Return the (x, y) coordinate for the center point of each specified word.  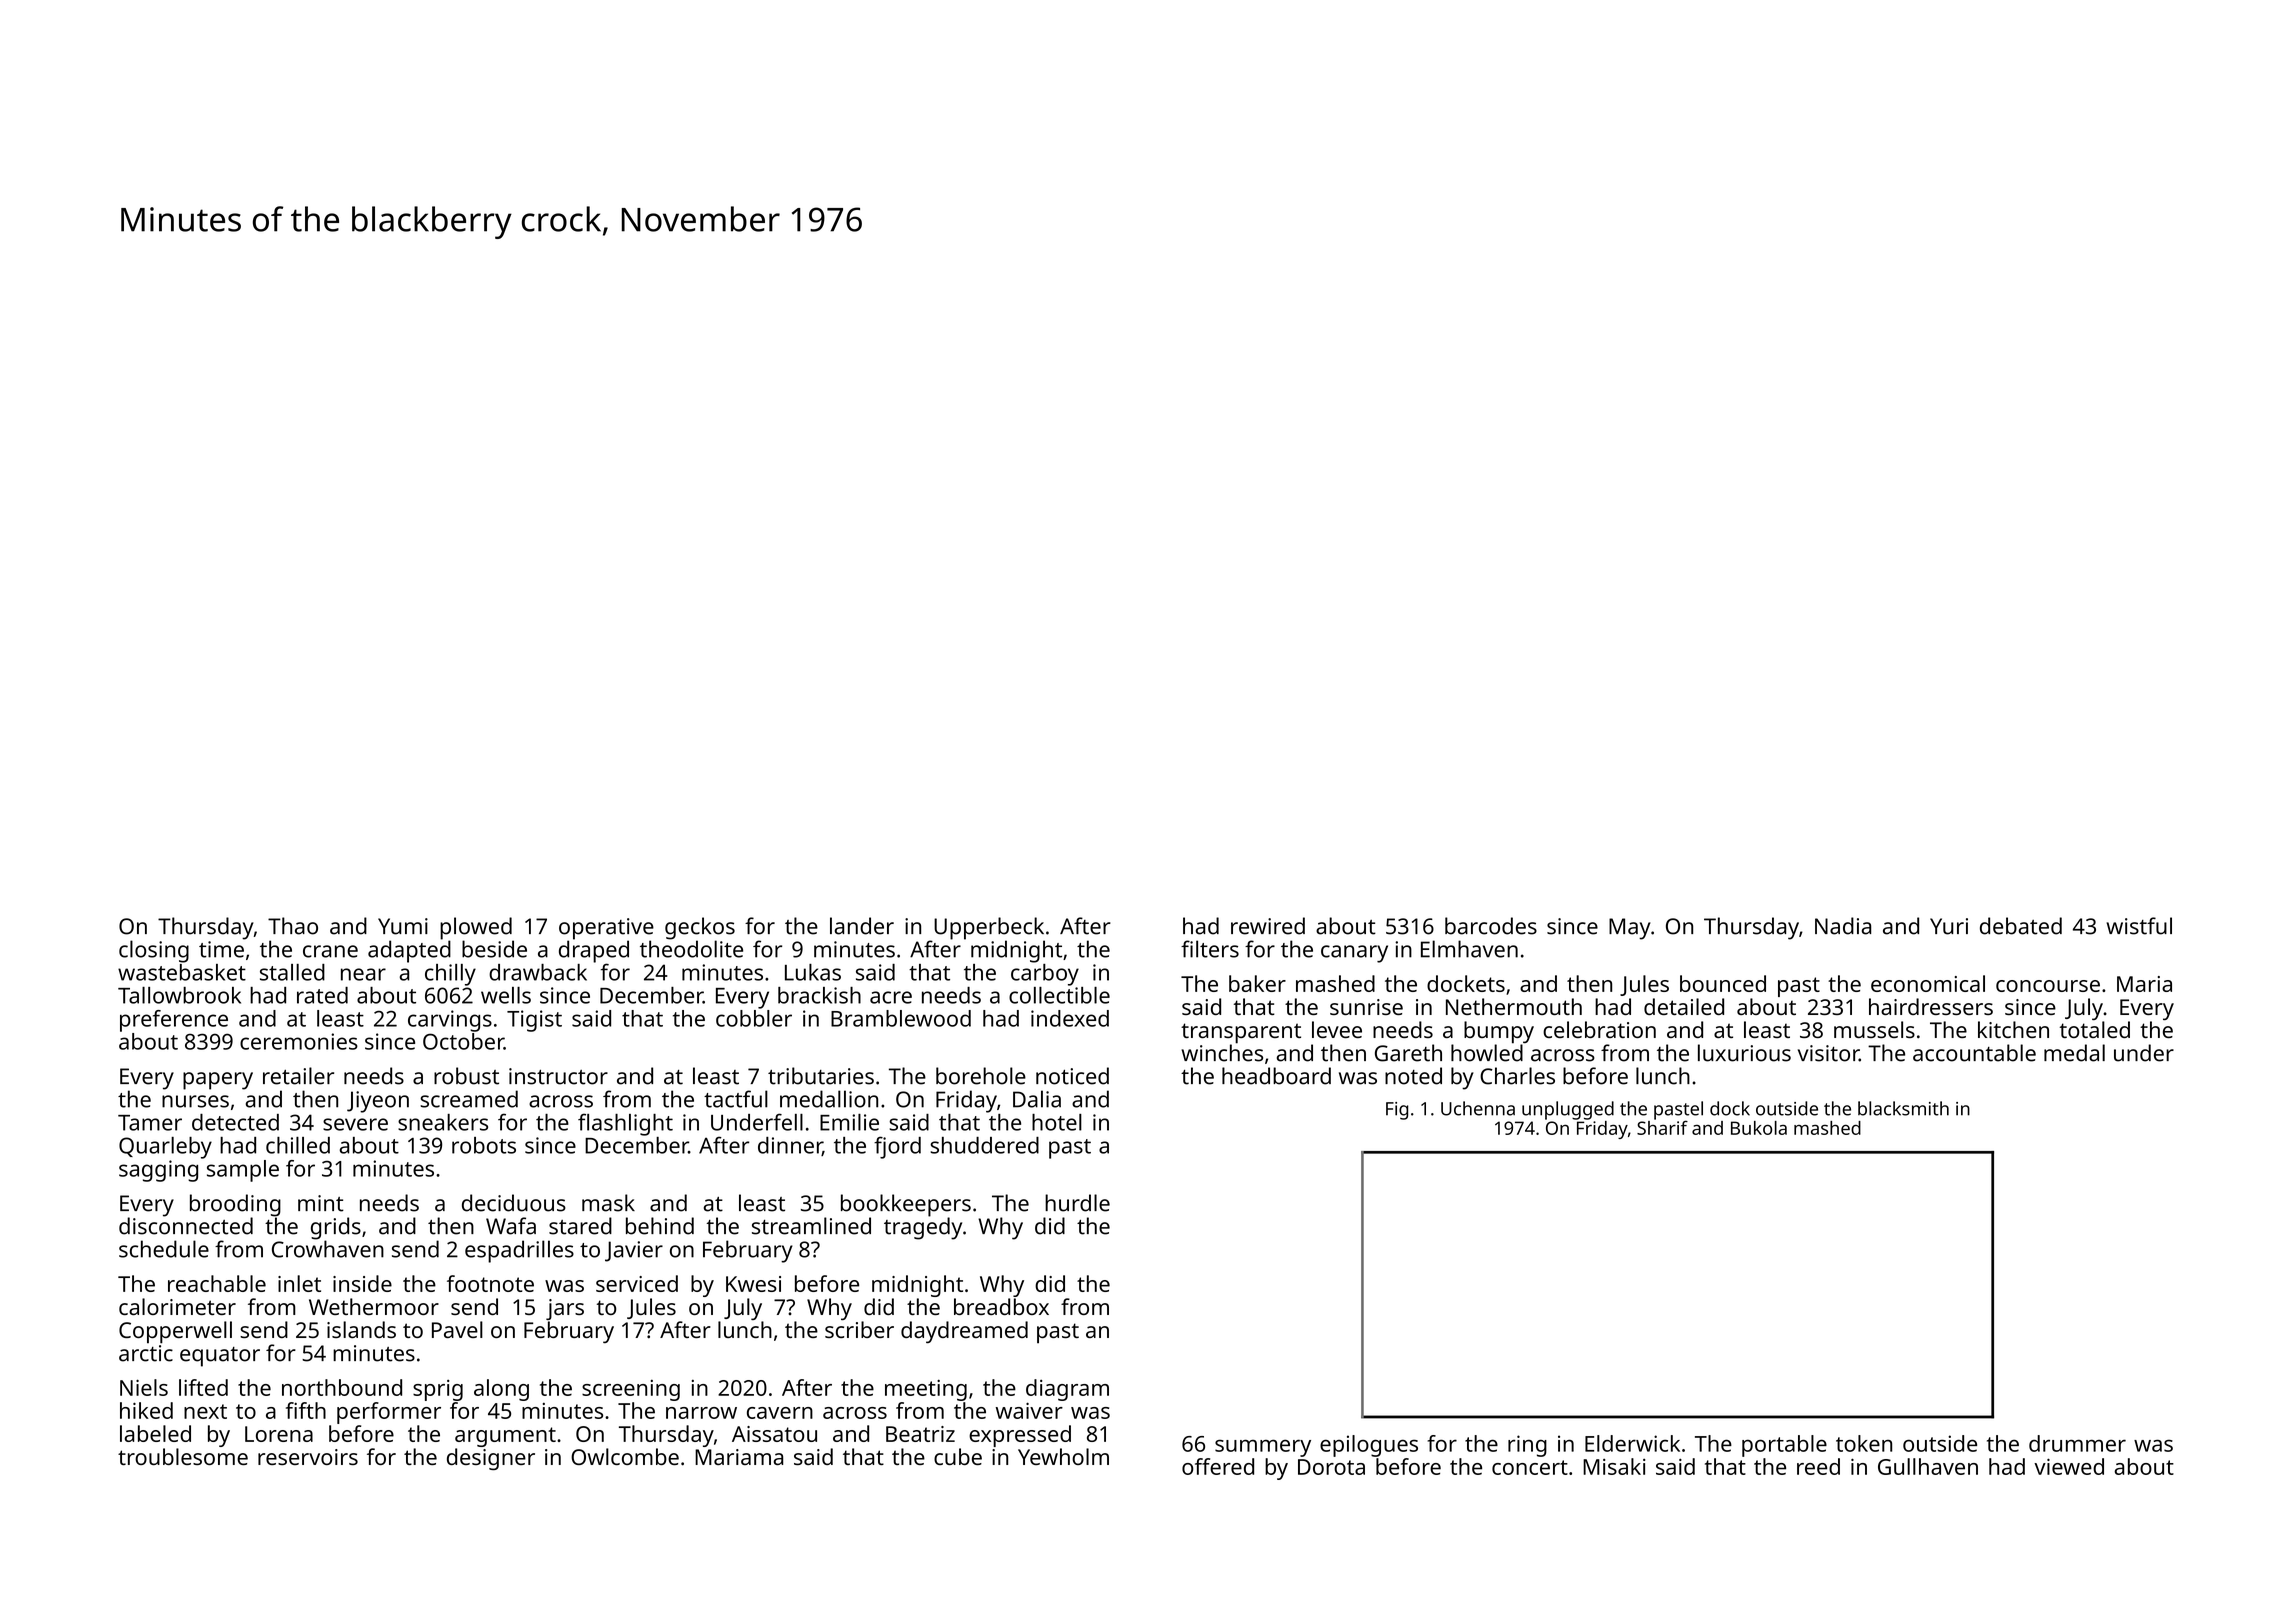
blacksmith (1903, 1108)
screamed (469, 1099)
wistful (2139, 926)
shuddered (984, 1145)
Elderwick (1632, 1443)
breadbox (1001, 1306)
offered (1218, 1466)
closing (154, 951)
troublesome (183, 1456)
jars (565, 1309)
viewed (2069, 1466)
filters (1210, 949)
